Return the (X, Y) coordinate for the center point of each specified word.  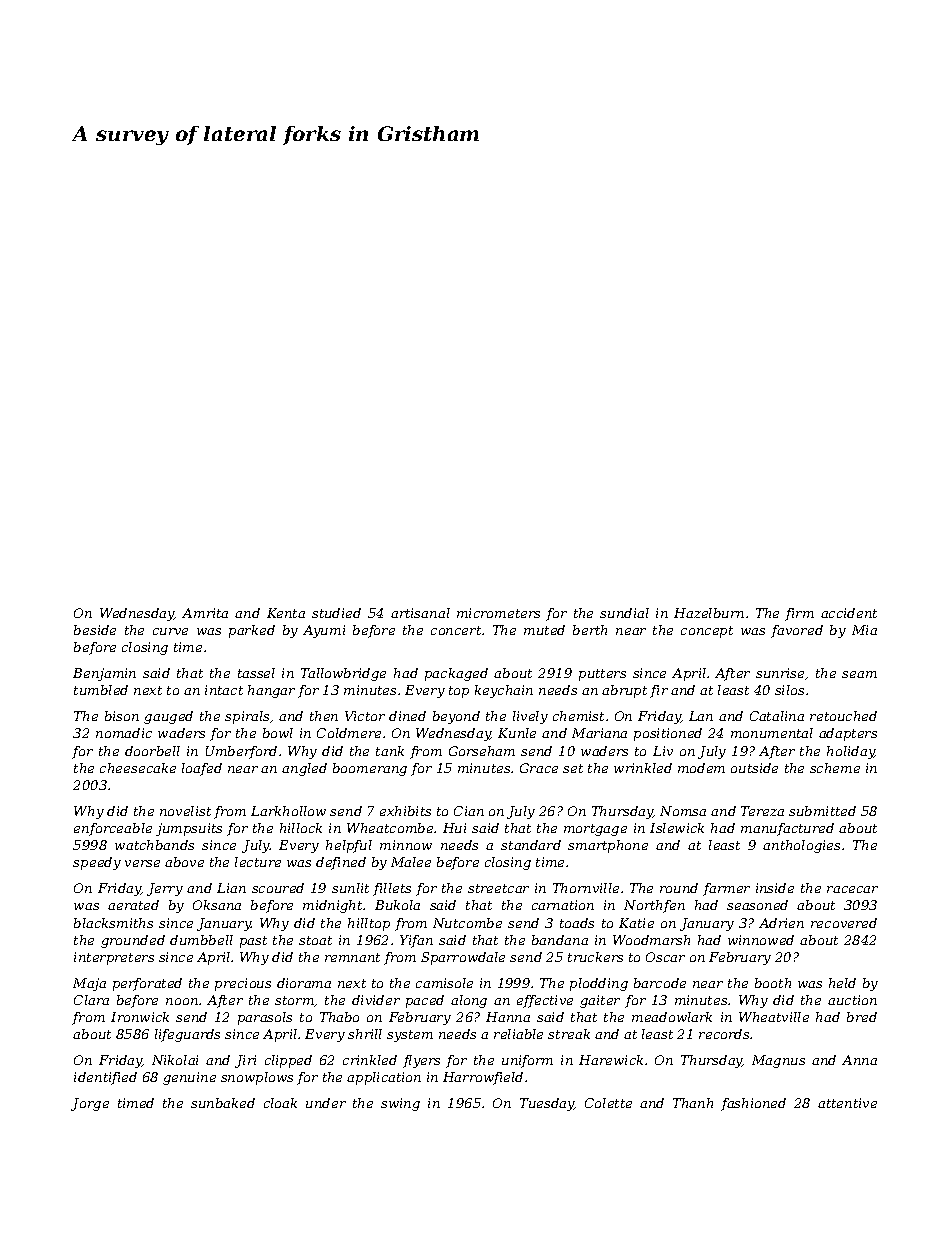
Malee (411, 862)
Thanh (693, 1103)
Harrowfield (483, 1078)
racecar (852, 889)
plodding (599, 984)
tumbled (101, 690)
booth (773, 983)
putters (602, 675)
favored (797, 631)
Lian (231, 888)
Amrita (205, 613)
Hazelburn (709, 613)
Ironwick (140, 1017)
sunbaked (223, 1103)
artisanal (420, 613)
